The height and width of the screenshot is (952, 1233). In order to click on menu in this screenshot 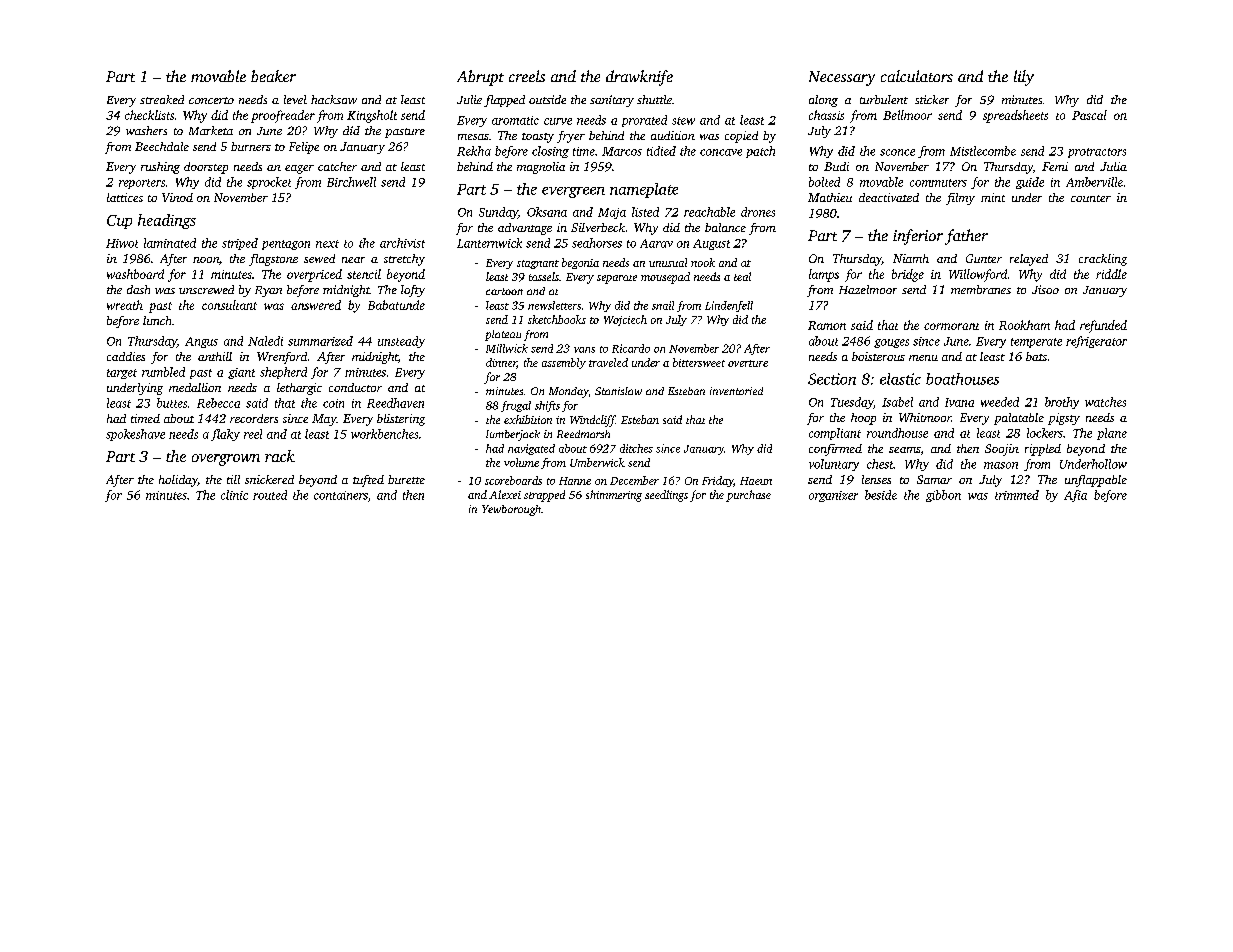, I will do `click(923, 358)`.
